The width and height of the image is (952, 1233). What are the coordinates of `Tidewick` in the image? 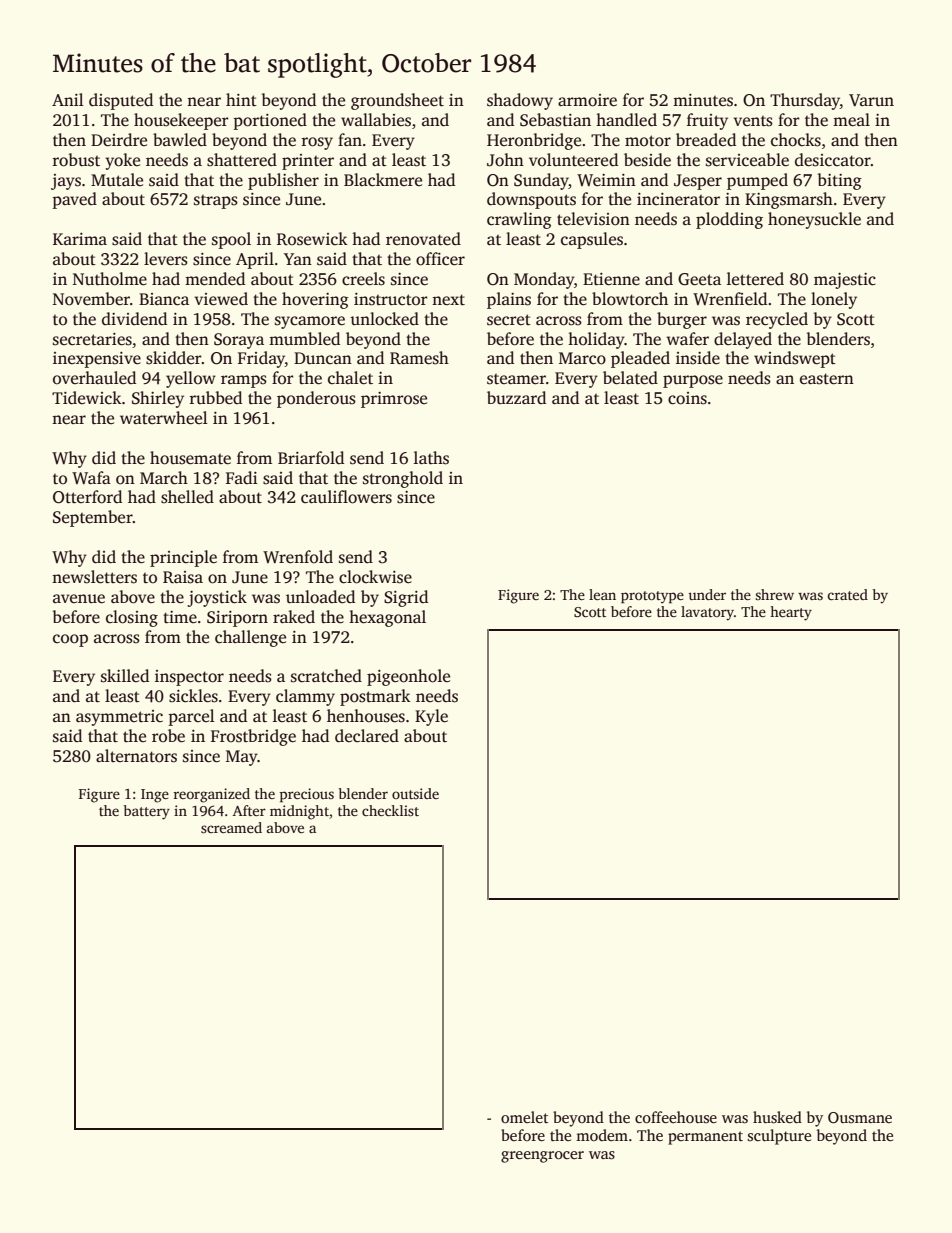 It's located at (87, 398).
